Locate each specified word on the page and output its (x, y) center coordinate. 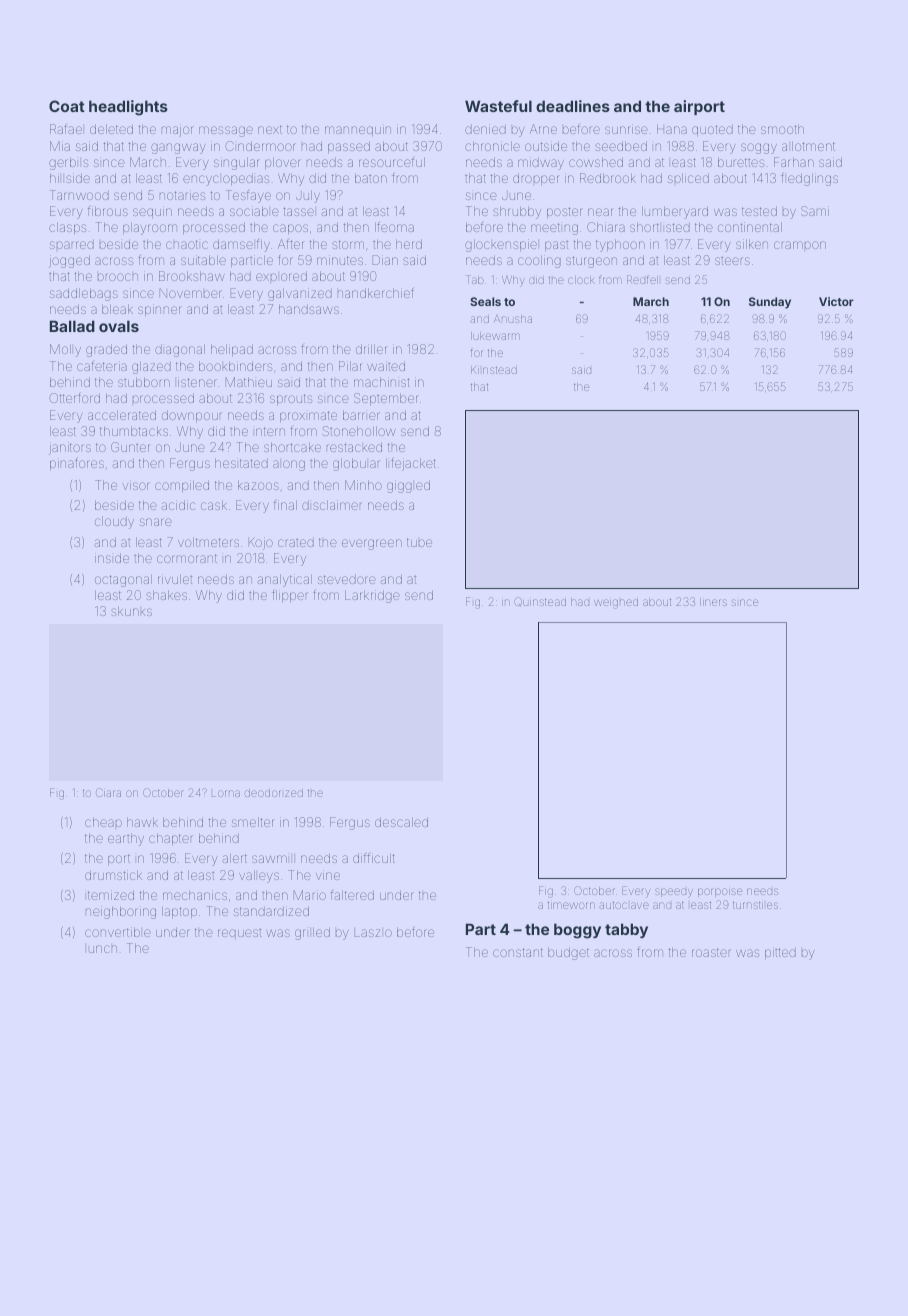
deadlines (573, 106)
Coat (67, 106)
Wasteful (498, 106)
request (239, 934)
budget (568, 953)
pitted (780, 953)
